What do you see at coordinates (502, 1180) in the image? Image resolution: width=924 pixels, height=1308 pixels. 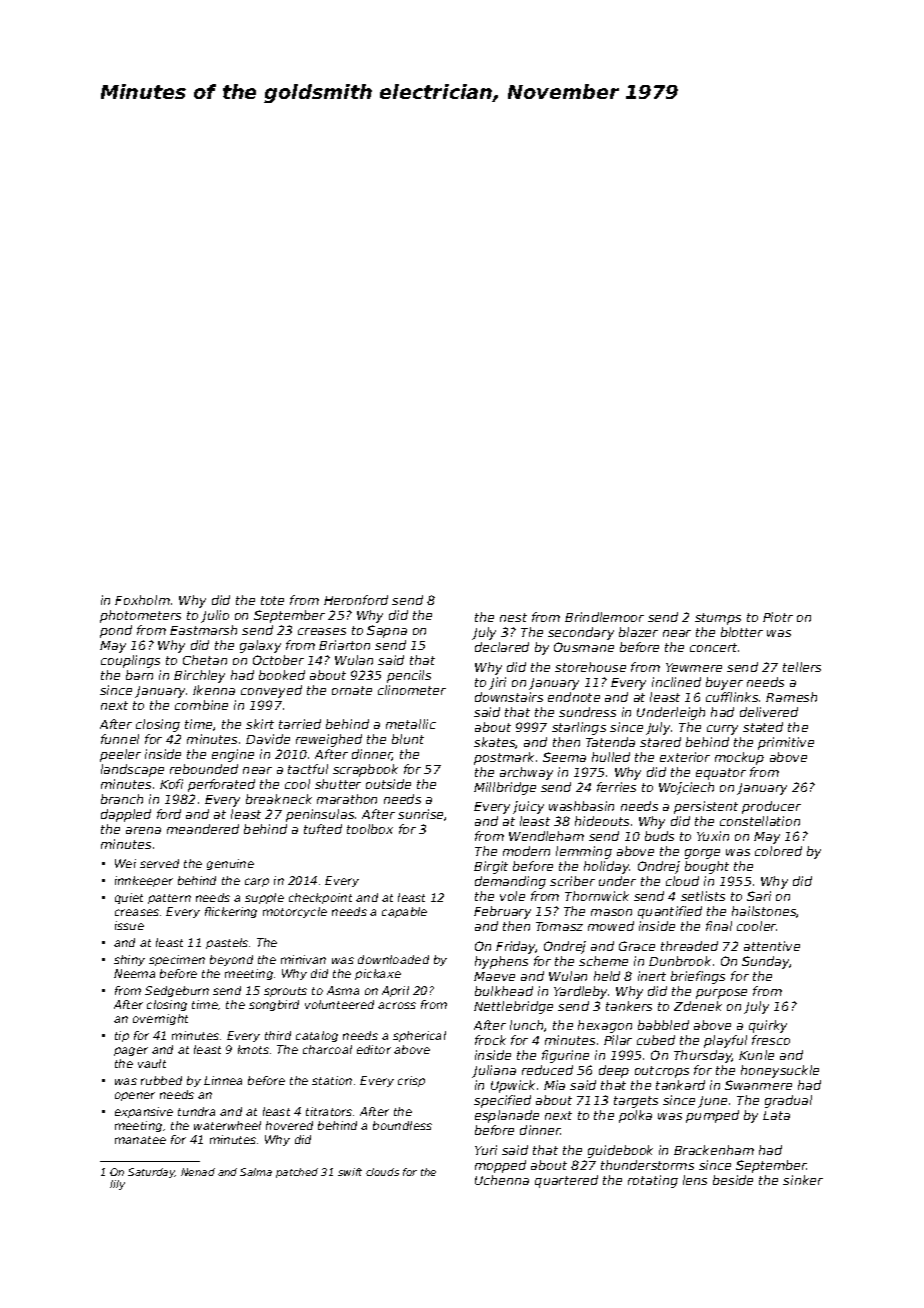 I see `Uchenna` at bounding box center [502, 1180].
